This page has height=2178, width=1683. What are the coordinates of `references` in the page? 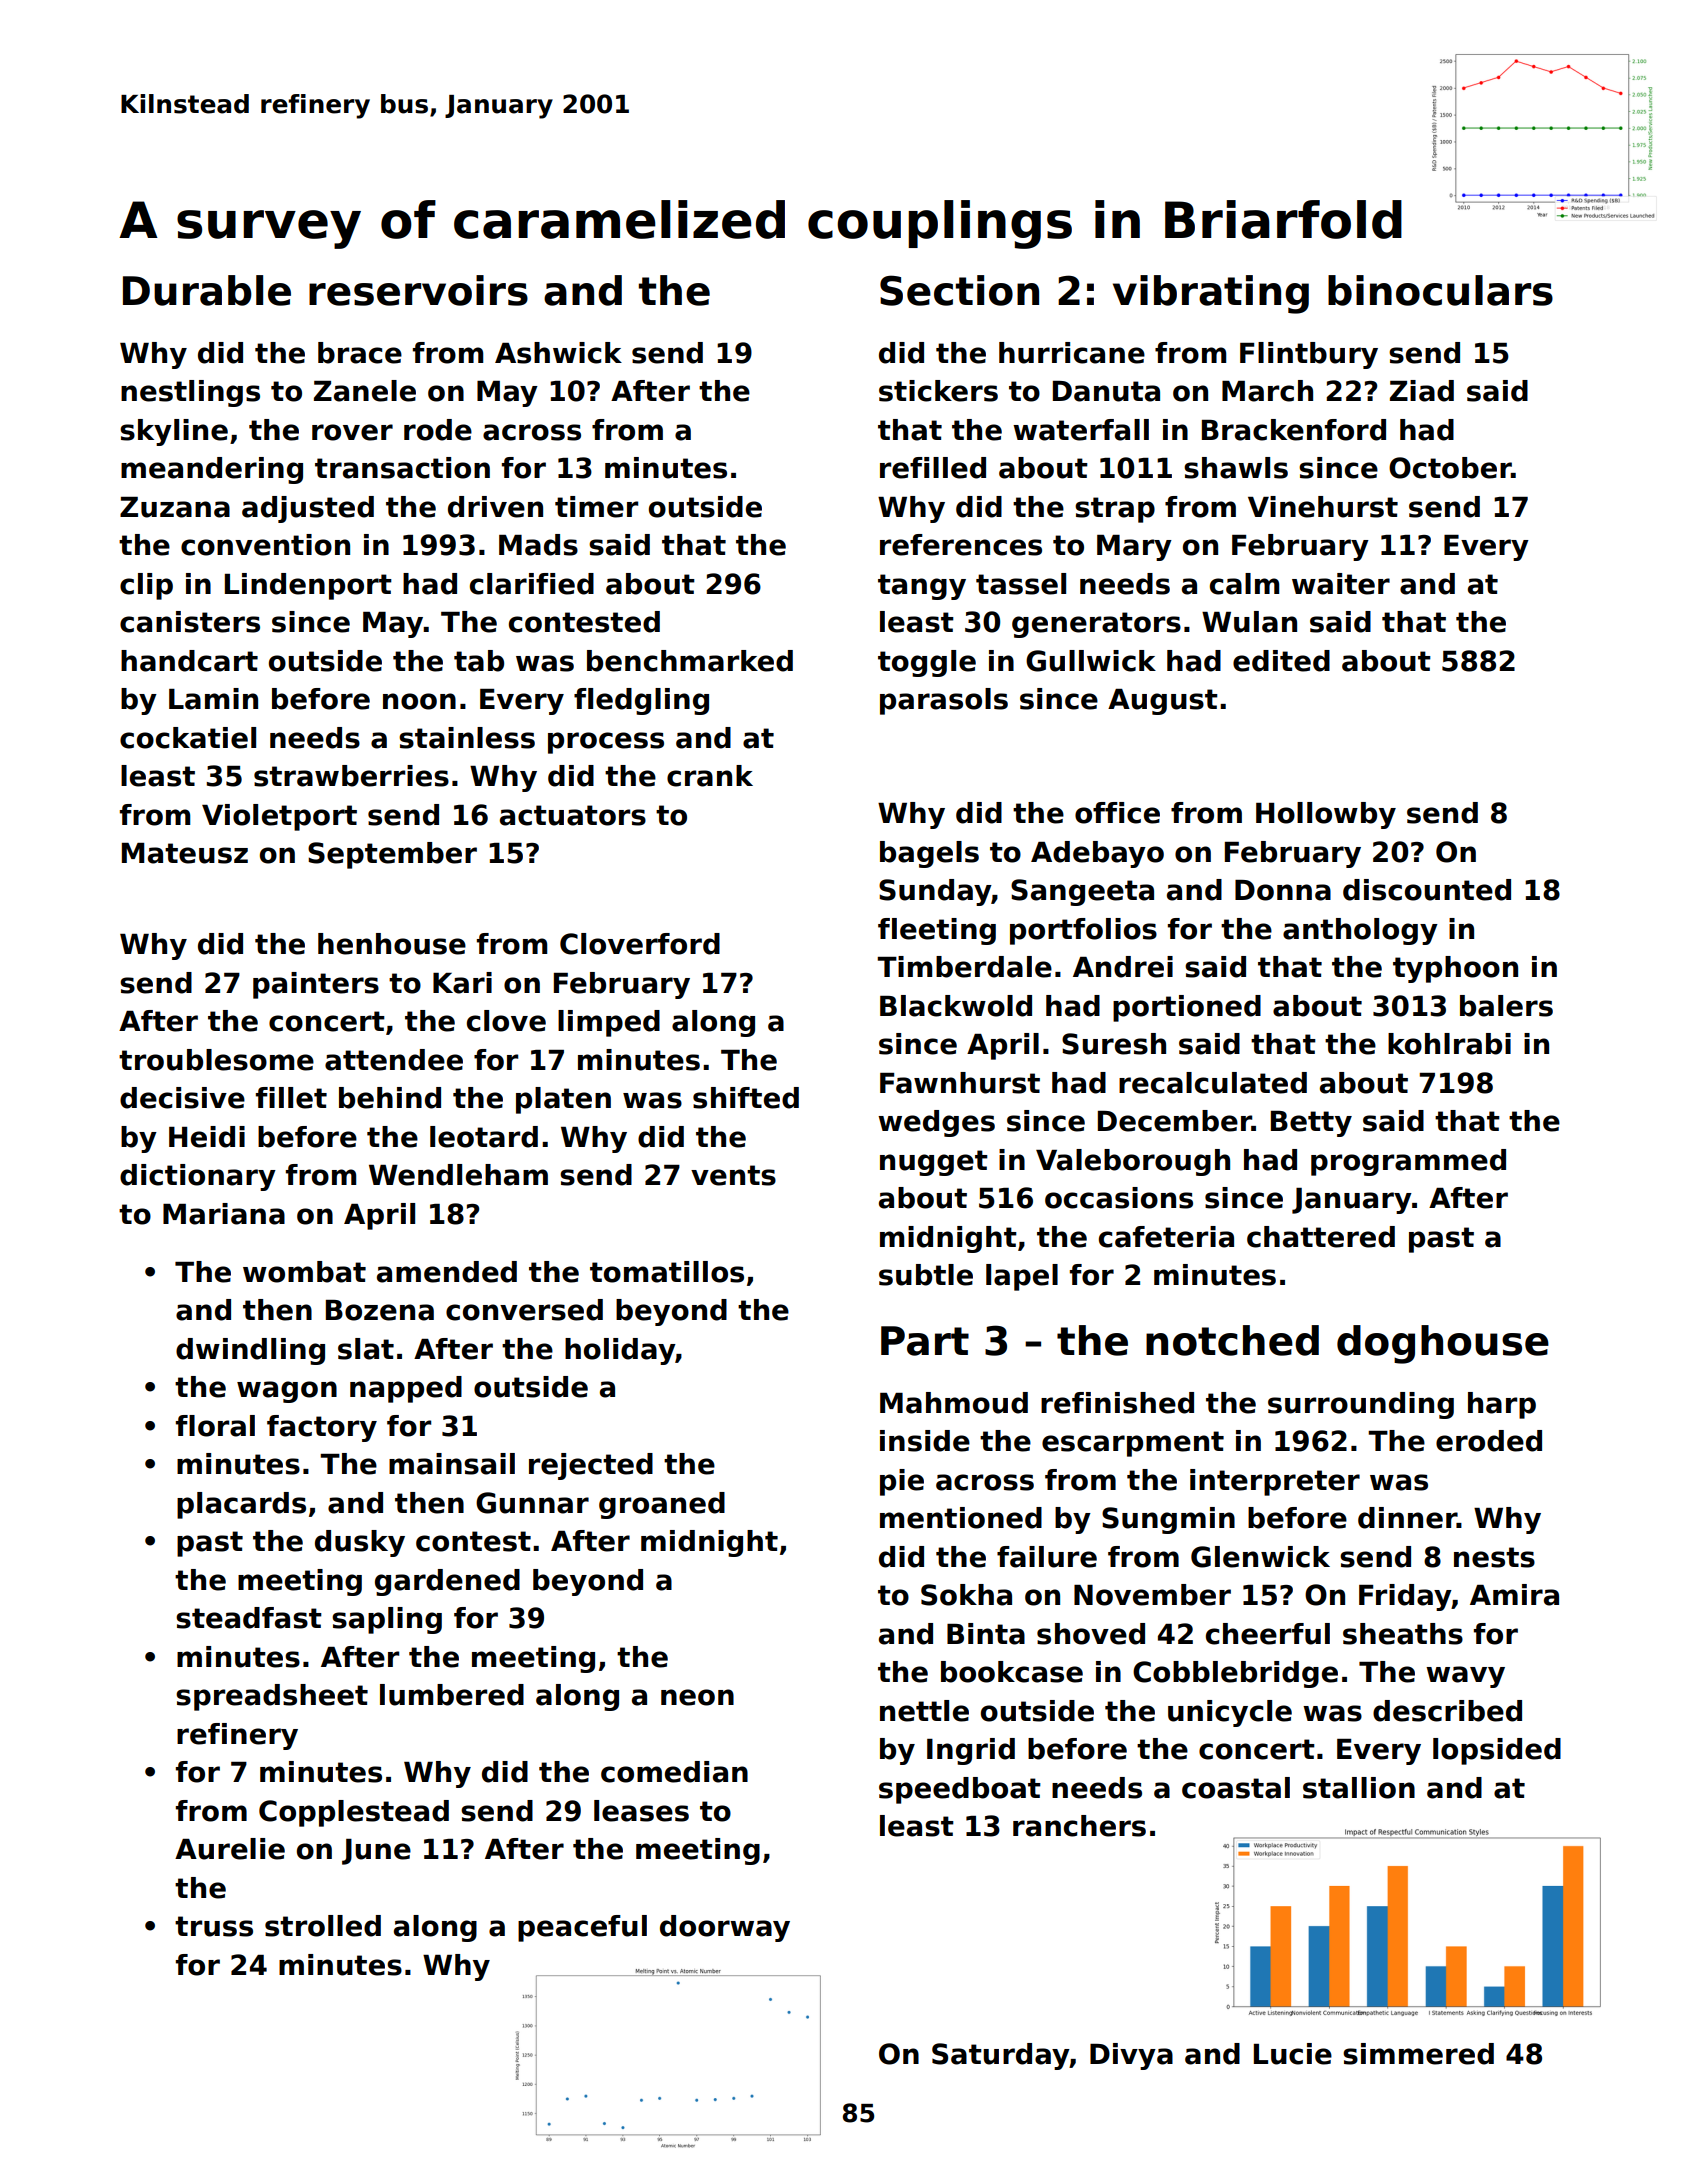 It's located at (961, 545).
